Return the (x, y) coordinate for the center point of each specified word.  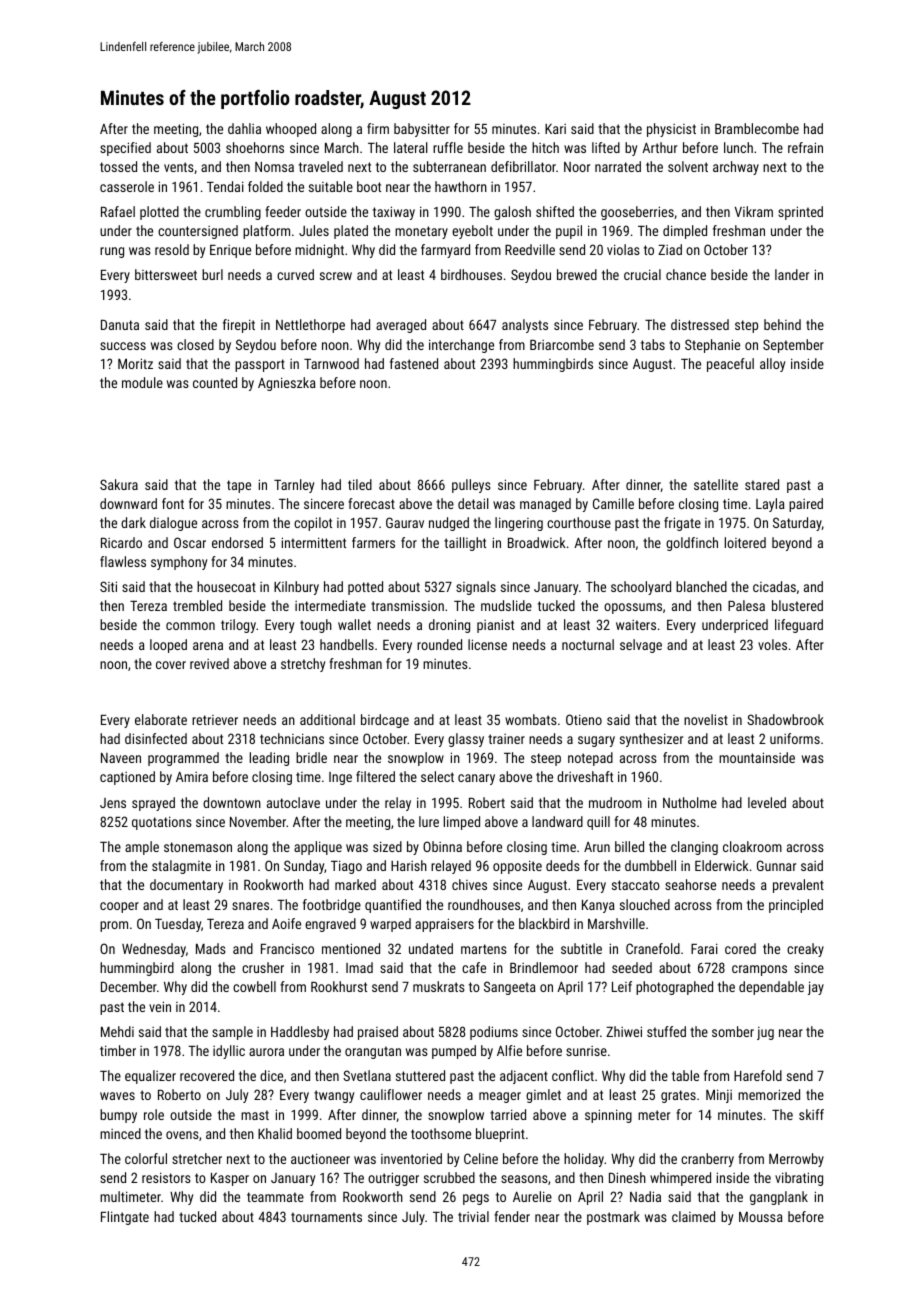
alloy (772, 365)
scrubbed (449, 1177)
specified (125, 149)
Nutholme (690, 802)
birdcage (385, 721)
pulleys (471, 486)
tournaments (326, 1217)
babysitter (422, 130)
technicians (292, 738)
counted (215, 382)
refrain (805, 147)
